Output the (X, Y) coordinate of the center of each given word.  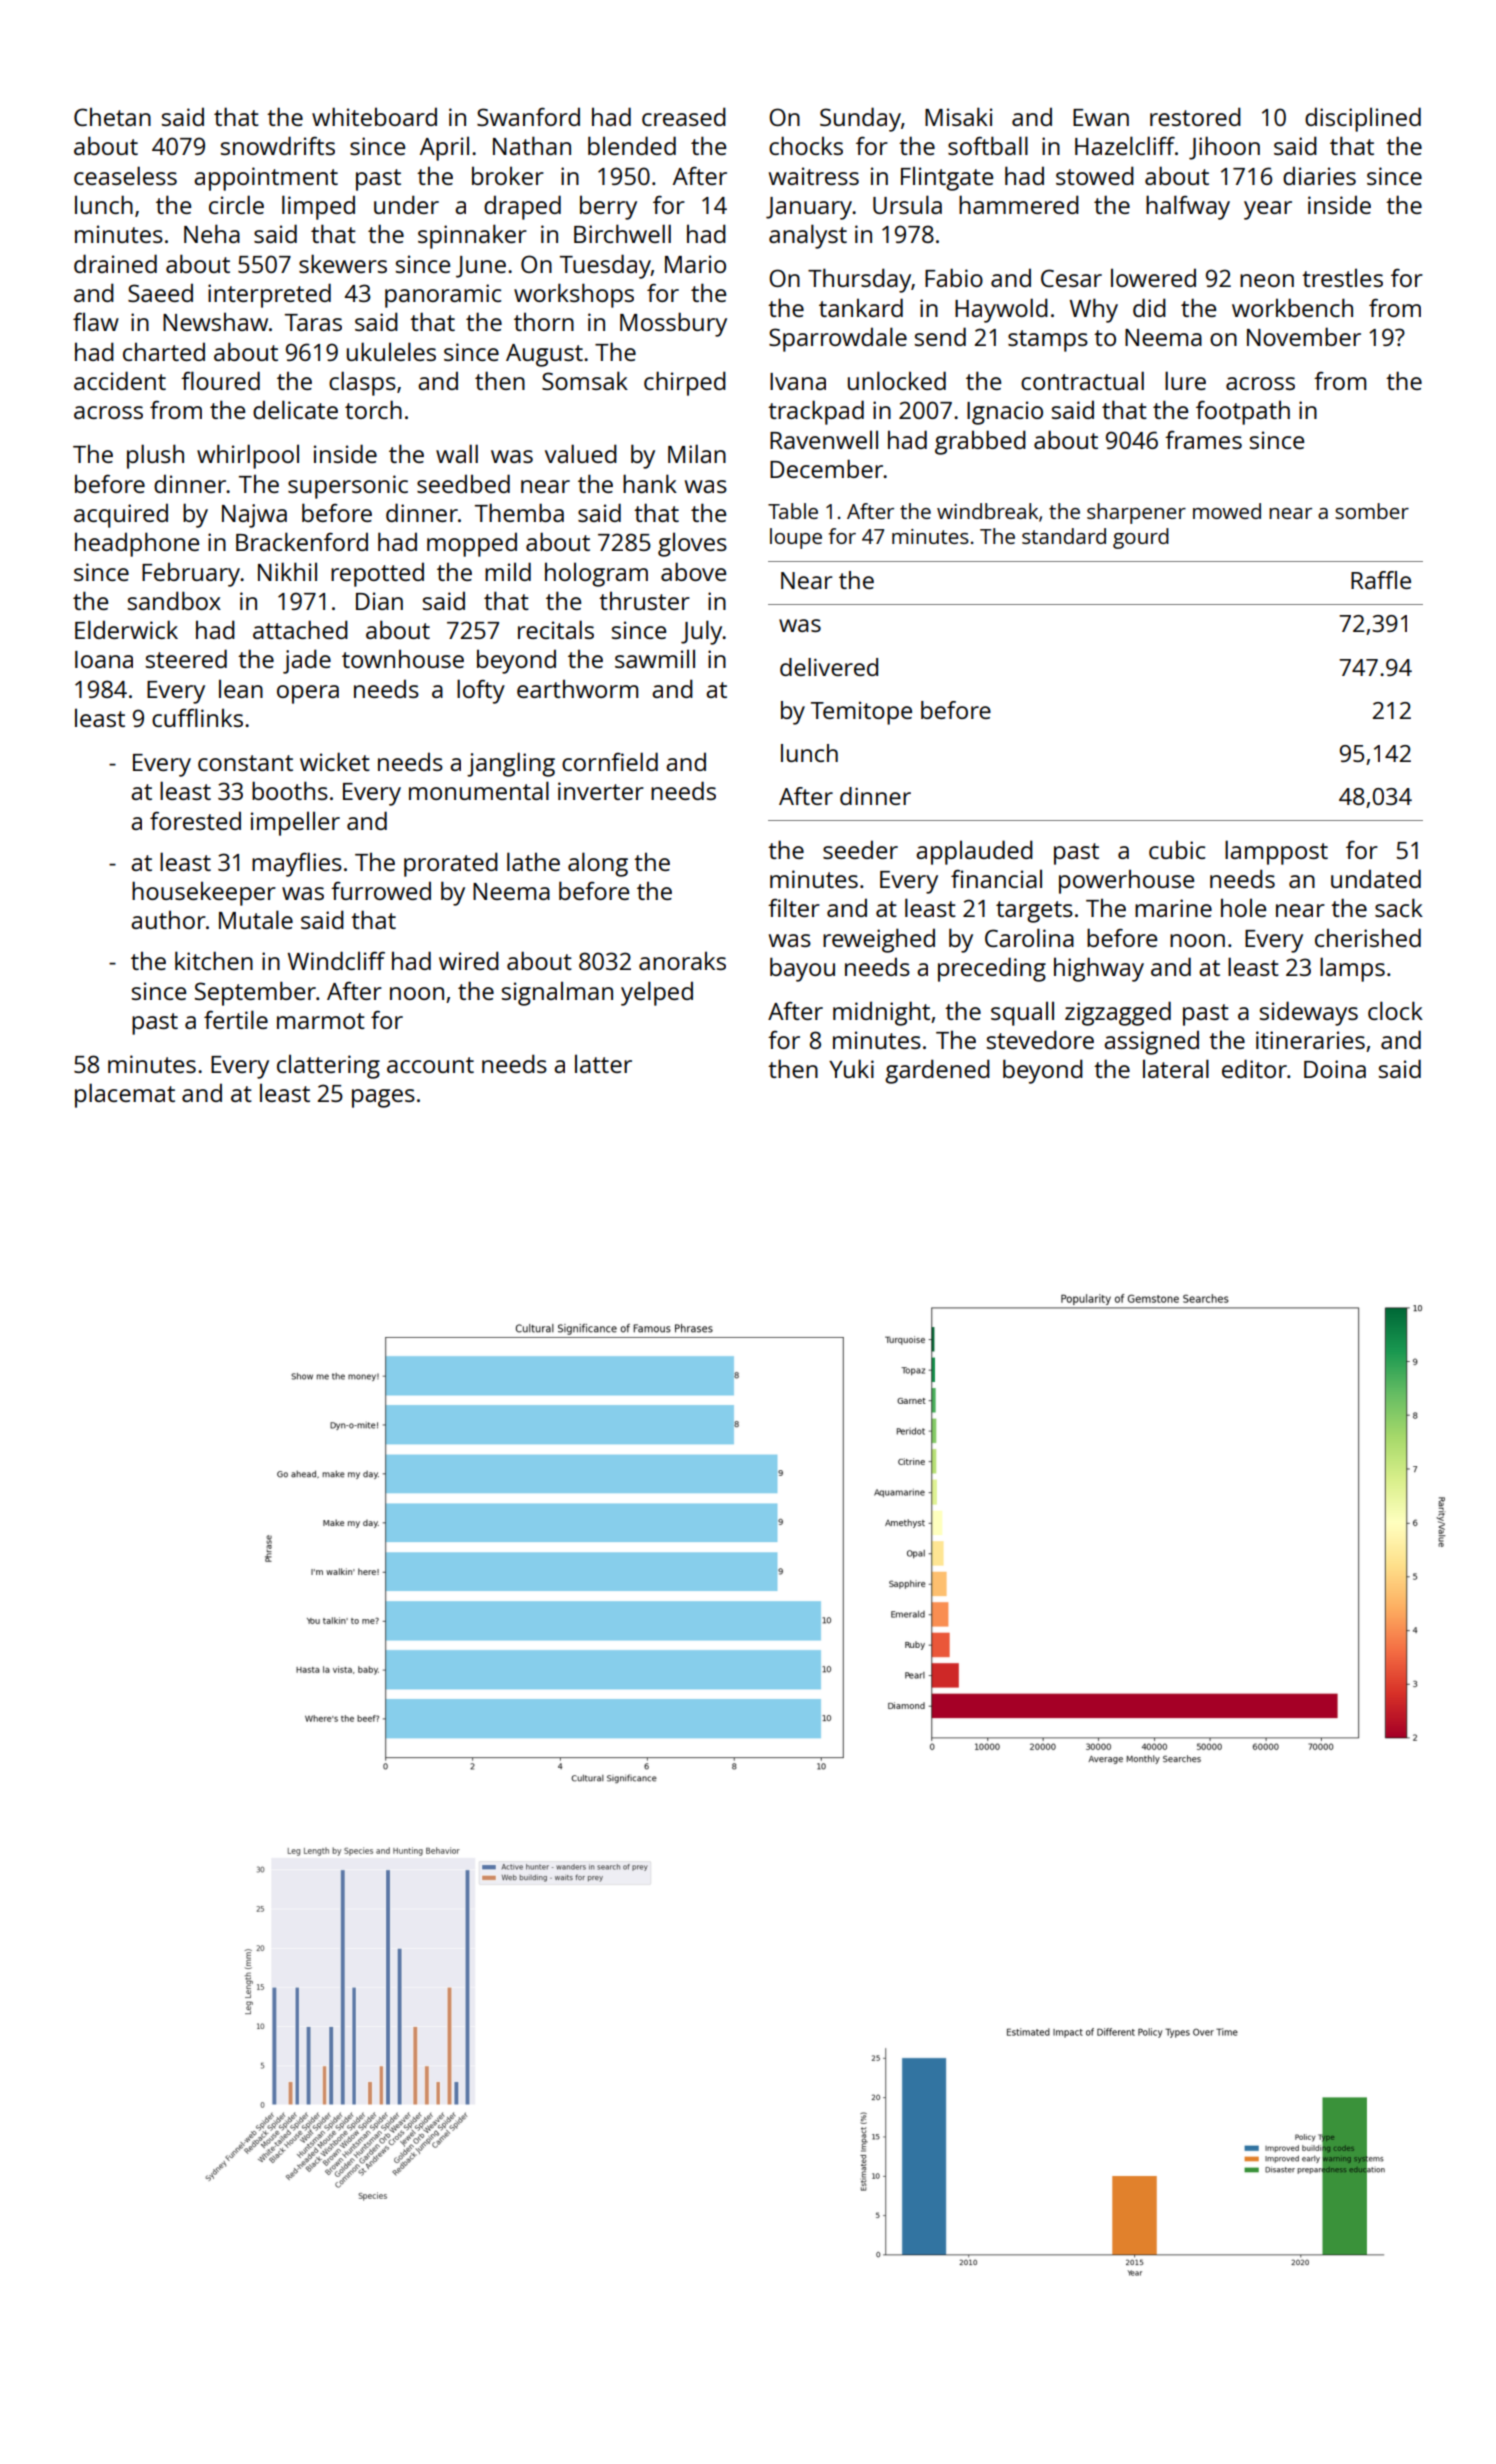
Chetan (112, 117)
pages (383, 1098)
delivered (829, 667)
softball (988, 145)
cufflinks (197, 717)
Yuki (851, 1068)
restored (1195, 116)
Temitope (861, 713)
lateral (1176, 1068)
